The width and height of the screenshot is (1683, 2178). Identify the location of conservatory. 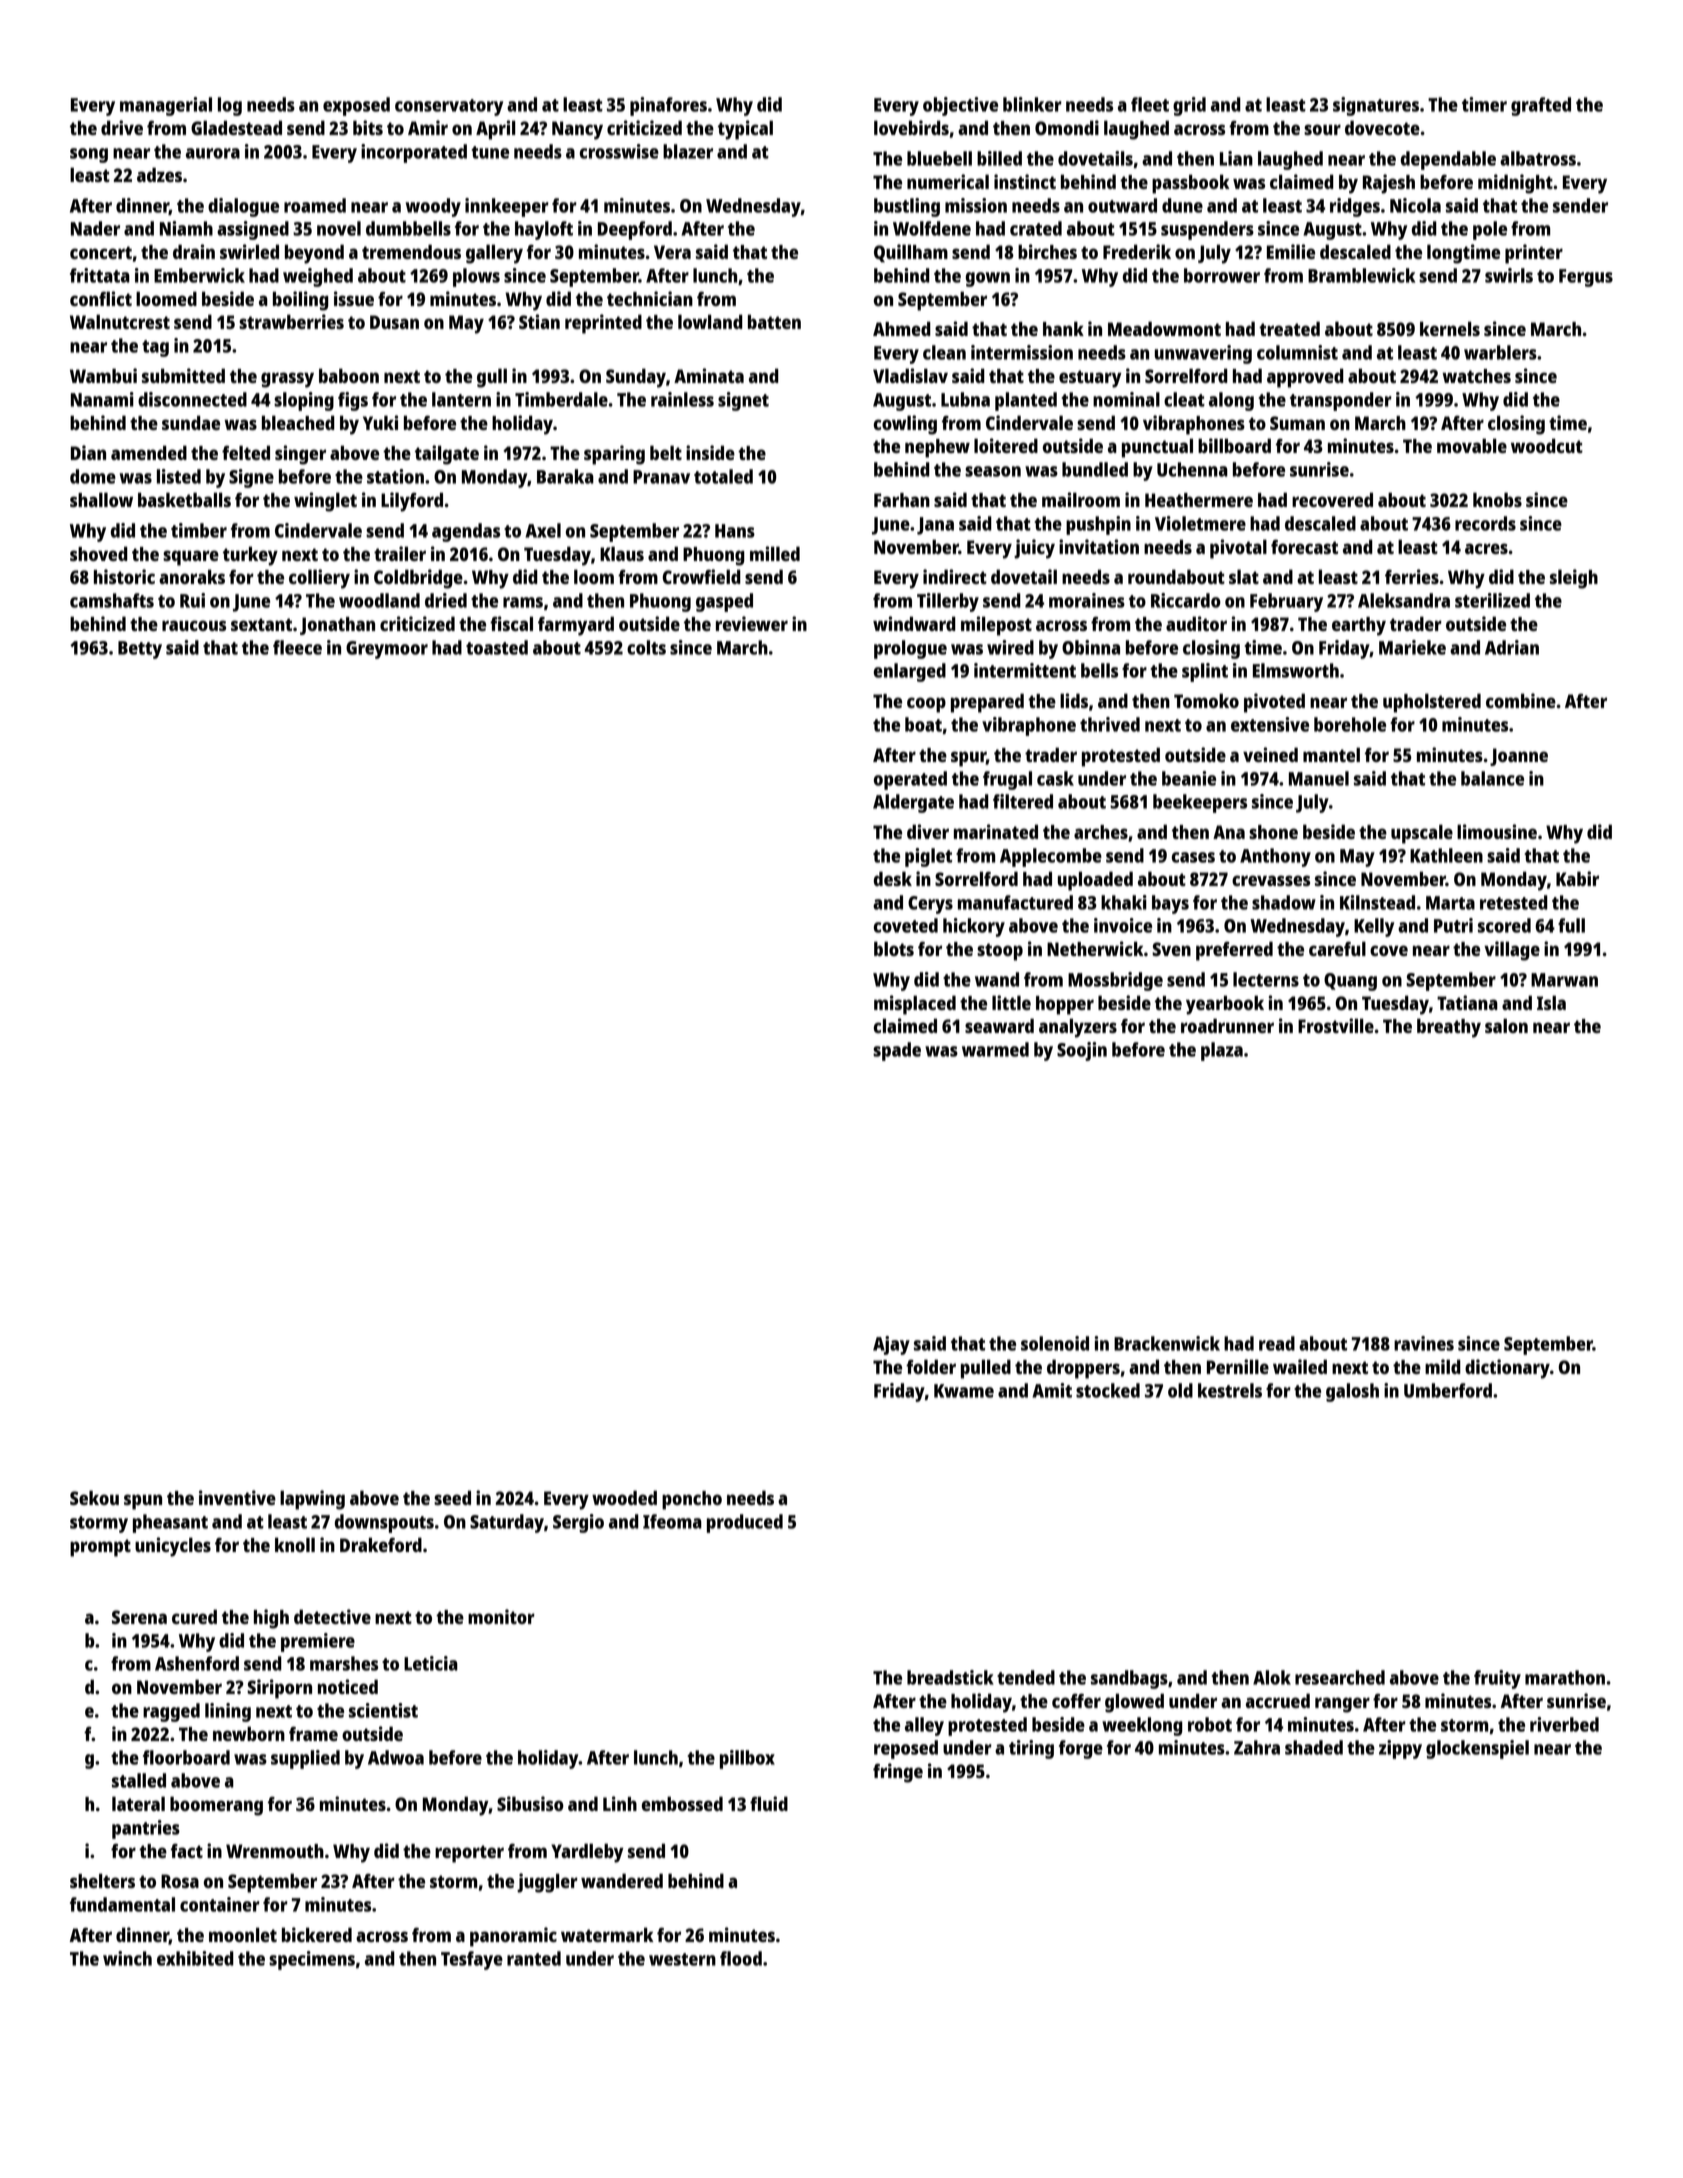
(449, 107).
